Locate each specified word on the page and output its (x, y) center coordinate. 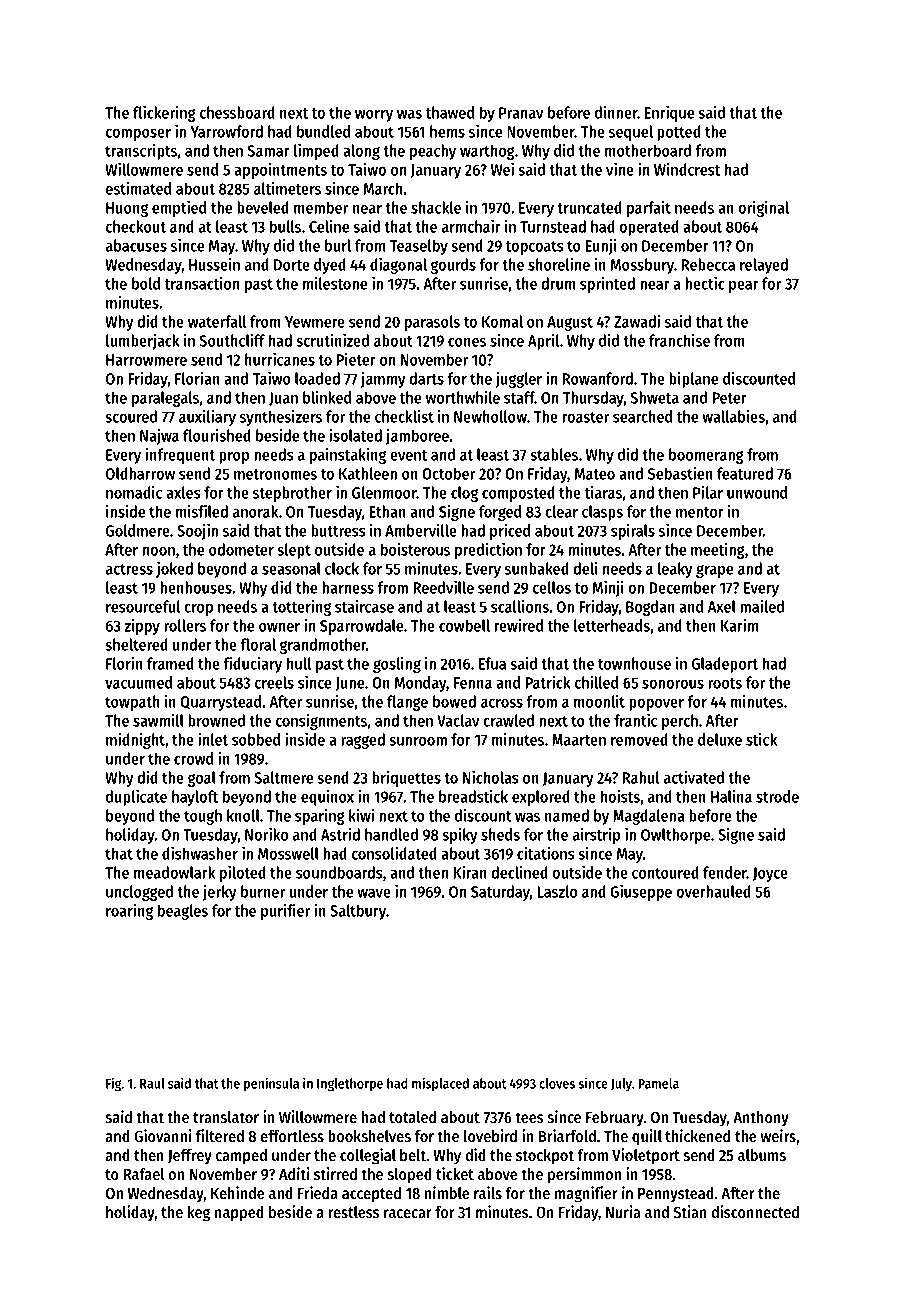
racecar (408, 1213)
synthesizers (281, 417)
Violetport (646, 1156)
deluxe (720, 739)
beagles (183, 912)
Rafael (144, 1174)
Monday (420, 684)
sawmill (158, 720)
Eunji (601, 247)
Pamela (658, 1083)
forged (500, 513)
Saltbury (358, 912)
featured (745, 473)
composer (138, 135)
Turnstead (553, 226)
